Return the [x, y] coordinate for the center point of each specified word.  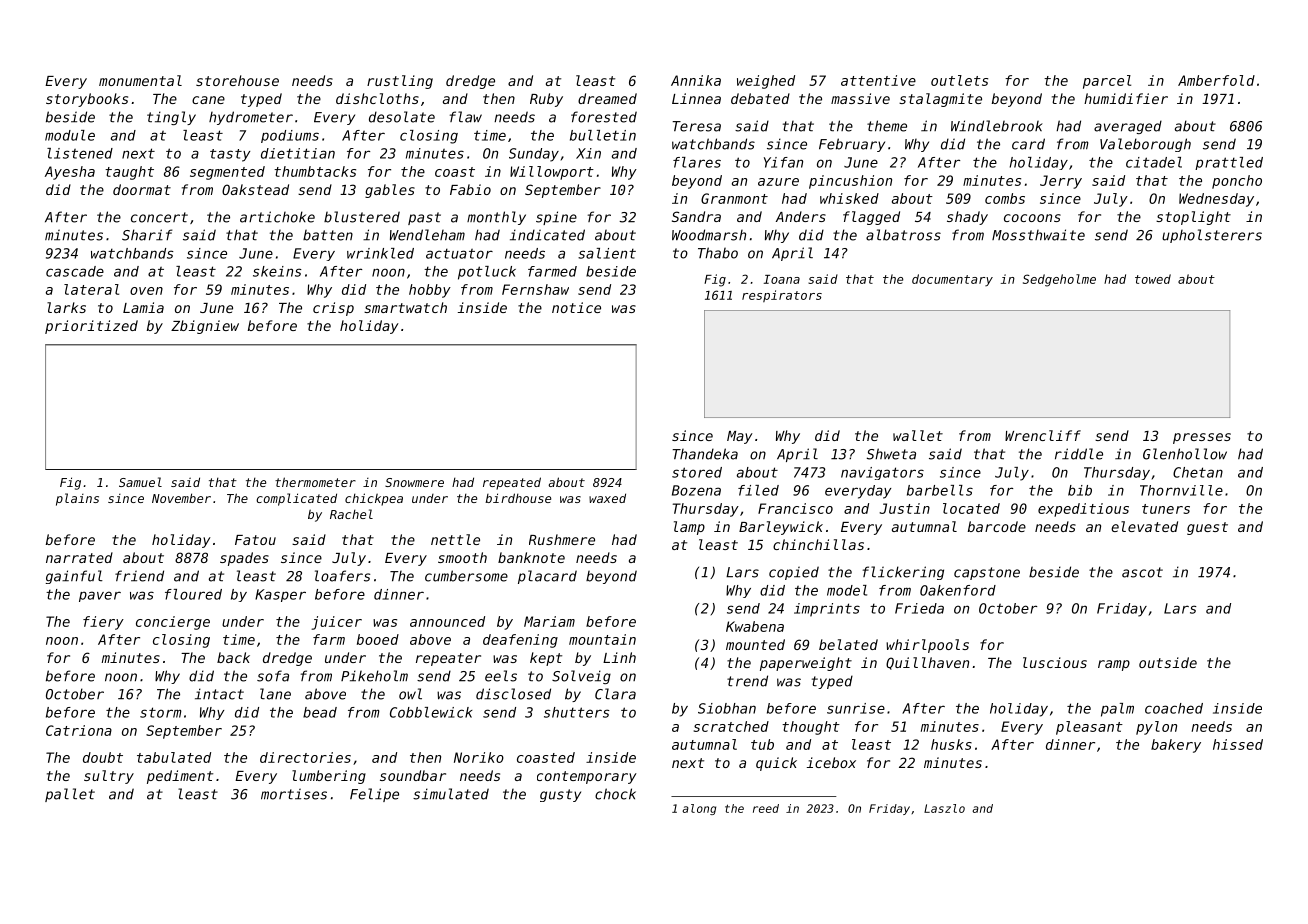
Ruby [546, 100]
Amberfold [1216, 80]
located [971, 508]
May [740, 437]
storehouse [237, 80]
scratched [731, 726]
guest [1207, 528]
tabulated [174, 757]
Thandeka [705, 454]
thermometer [315, 482]
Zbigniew [205, 327]
